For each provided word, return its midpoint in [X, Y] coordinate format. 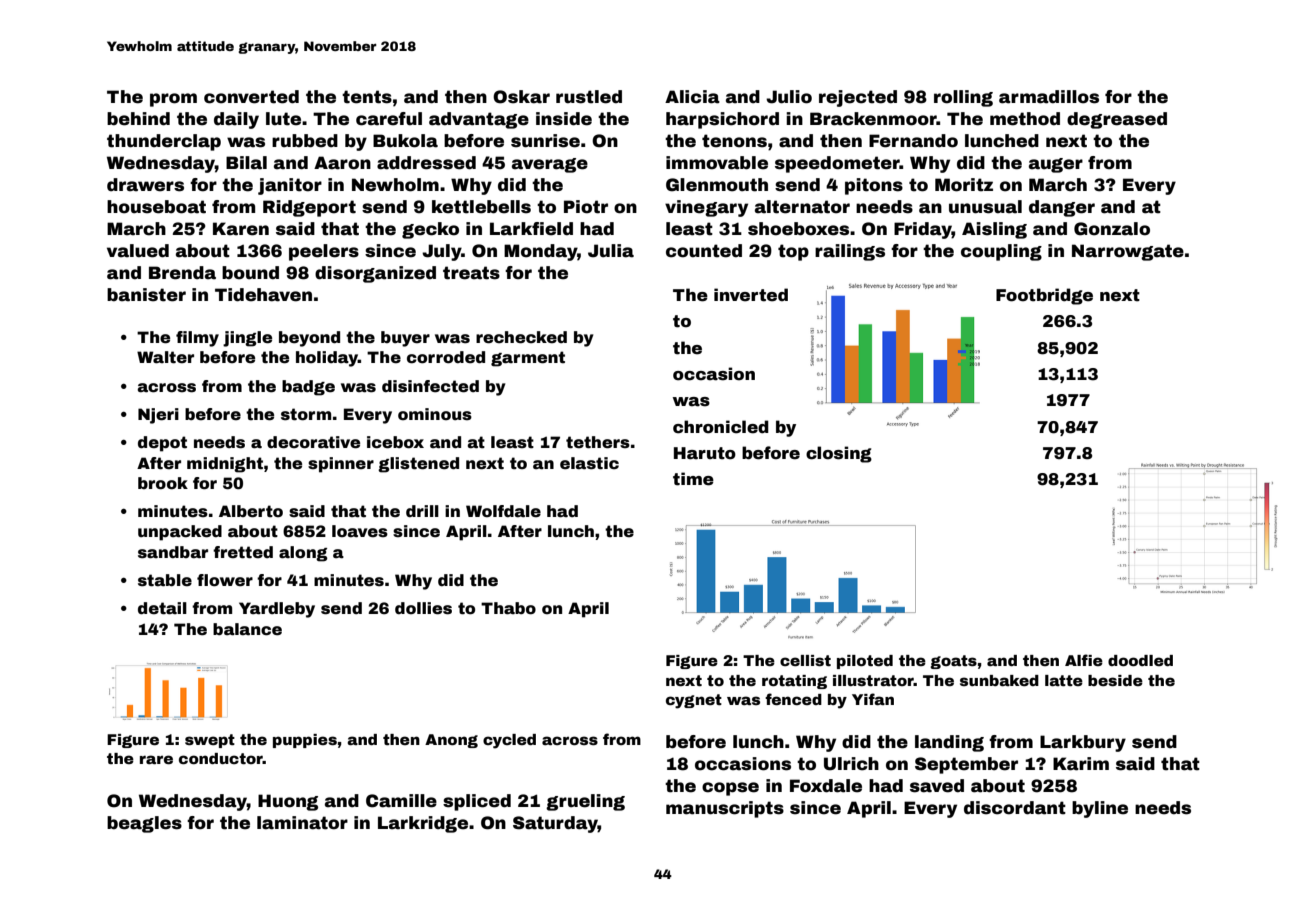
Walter [165, 357]
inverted [751, 295]
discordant [1015, 808]
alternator [802, 207]
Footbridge [1044, 296]
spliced [477, 802]
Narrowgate [1128, 252]
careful [389, 119]
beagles [144, 824]
